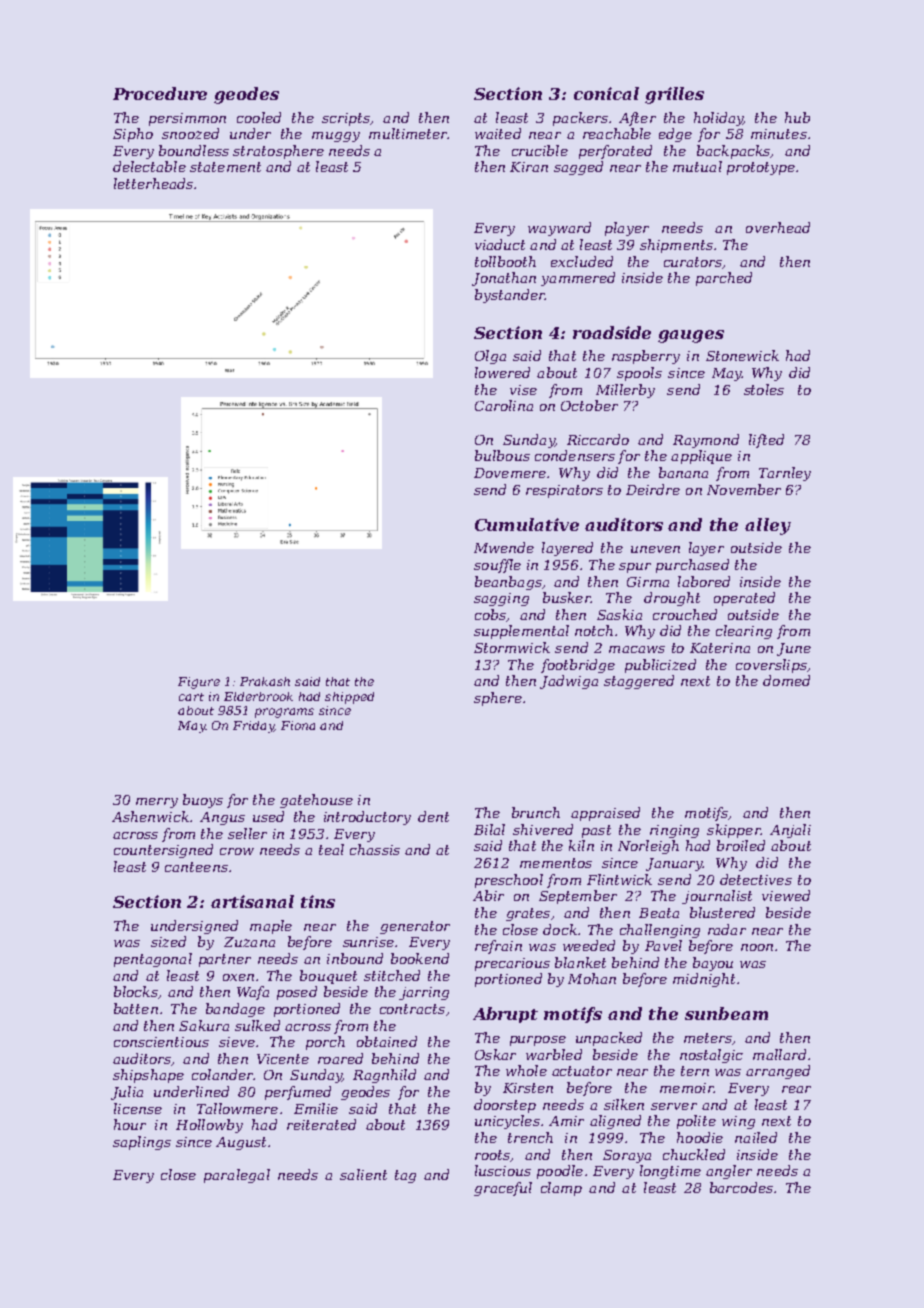 The height and width of the screenshot is (1308, 924). I want to click on angler, so click(729, 1172).
